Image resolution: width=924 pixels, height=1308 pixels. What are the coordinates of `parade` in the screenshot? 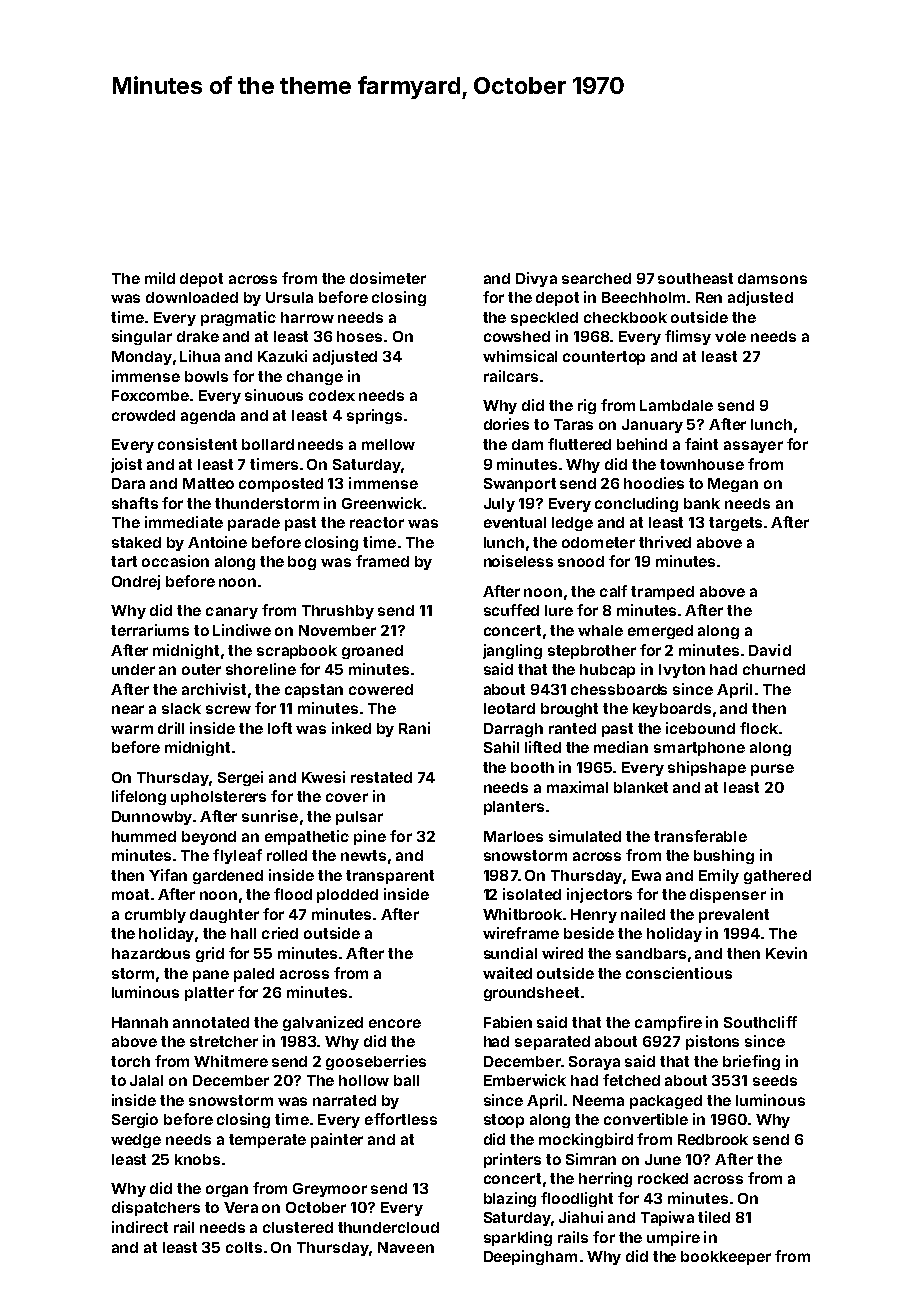 It's located at (254, 524).
